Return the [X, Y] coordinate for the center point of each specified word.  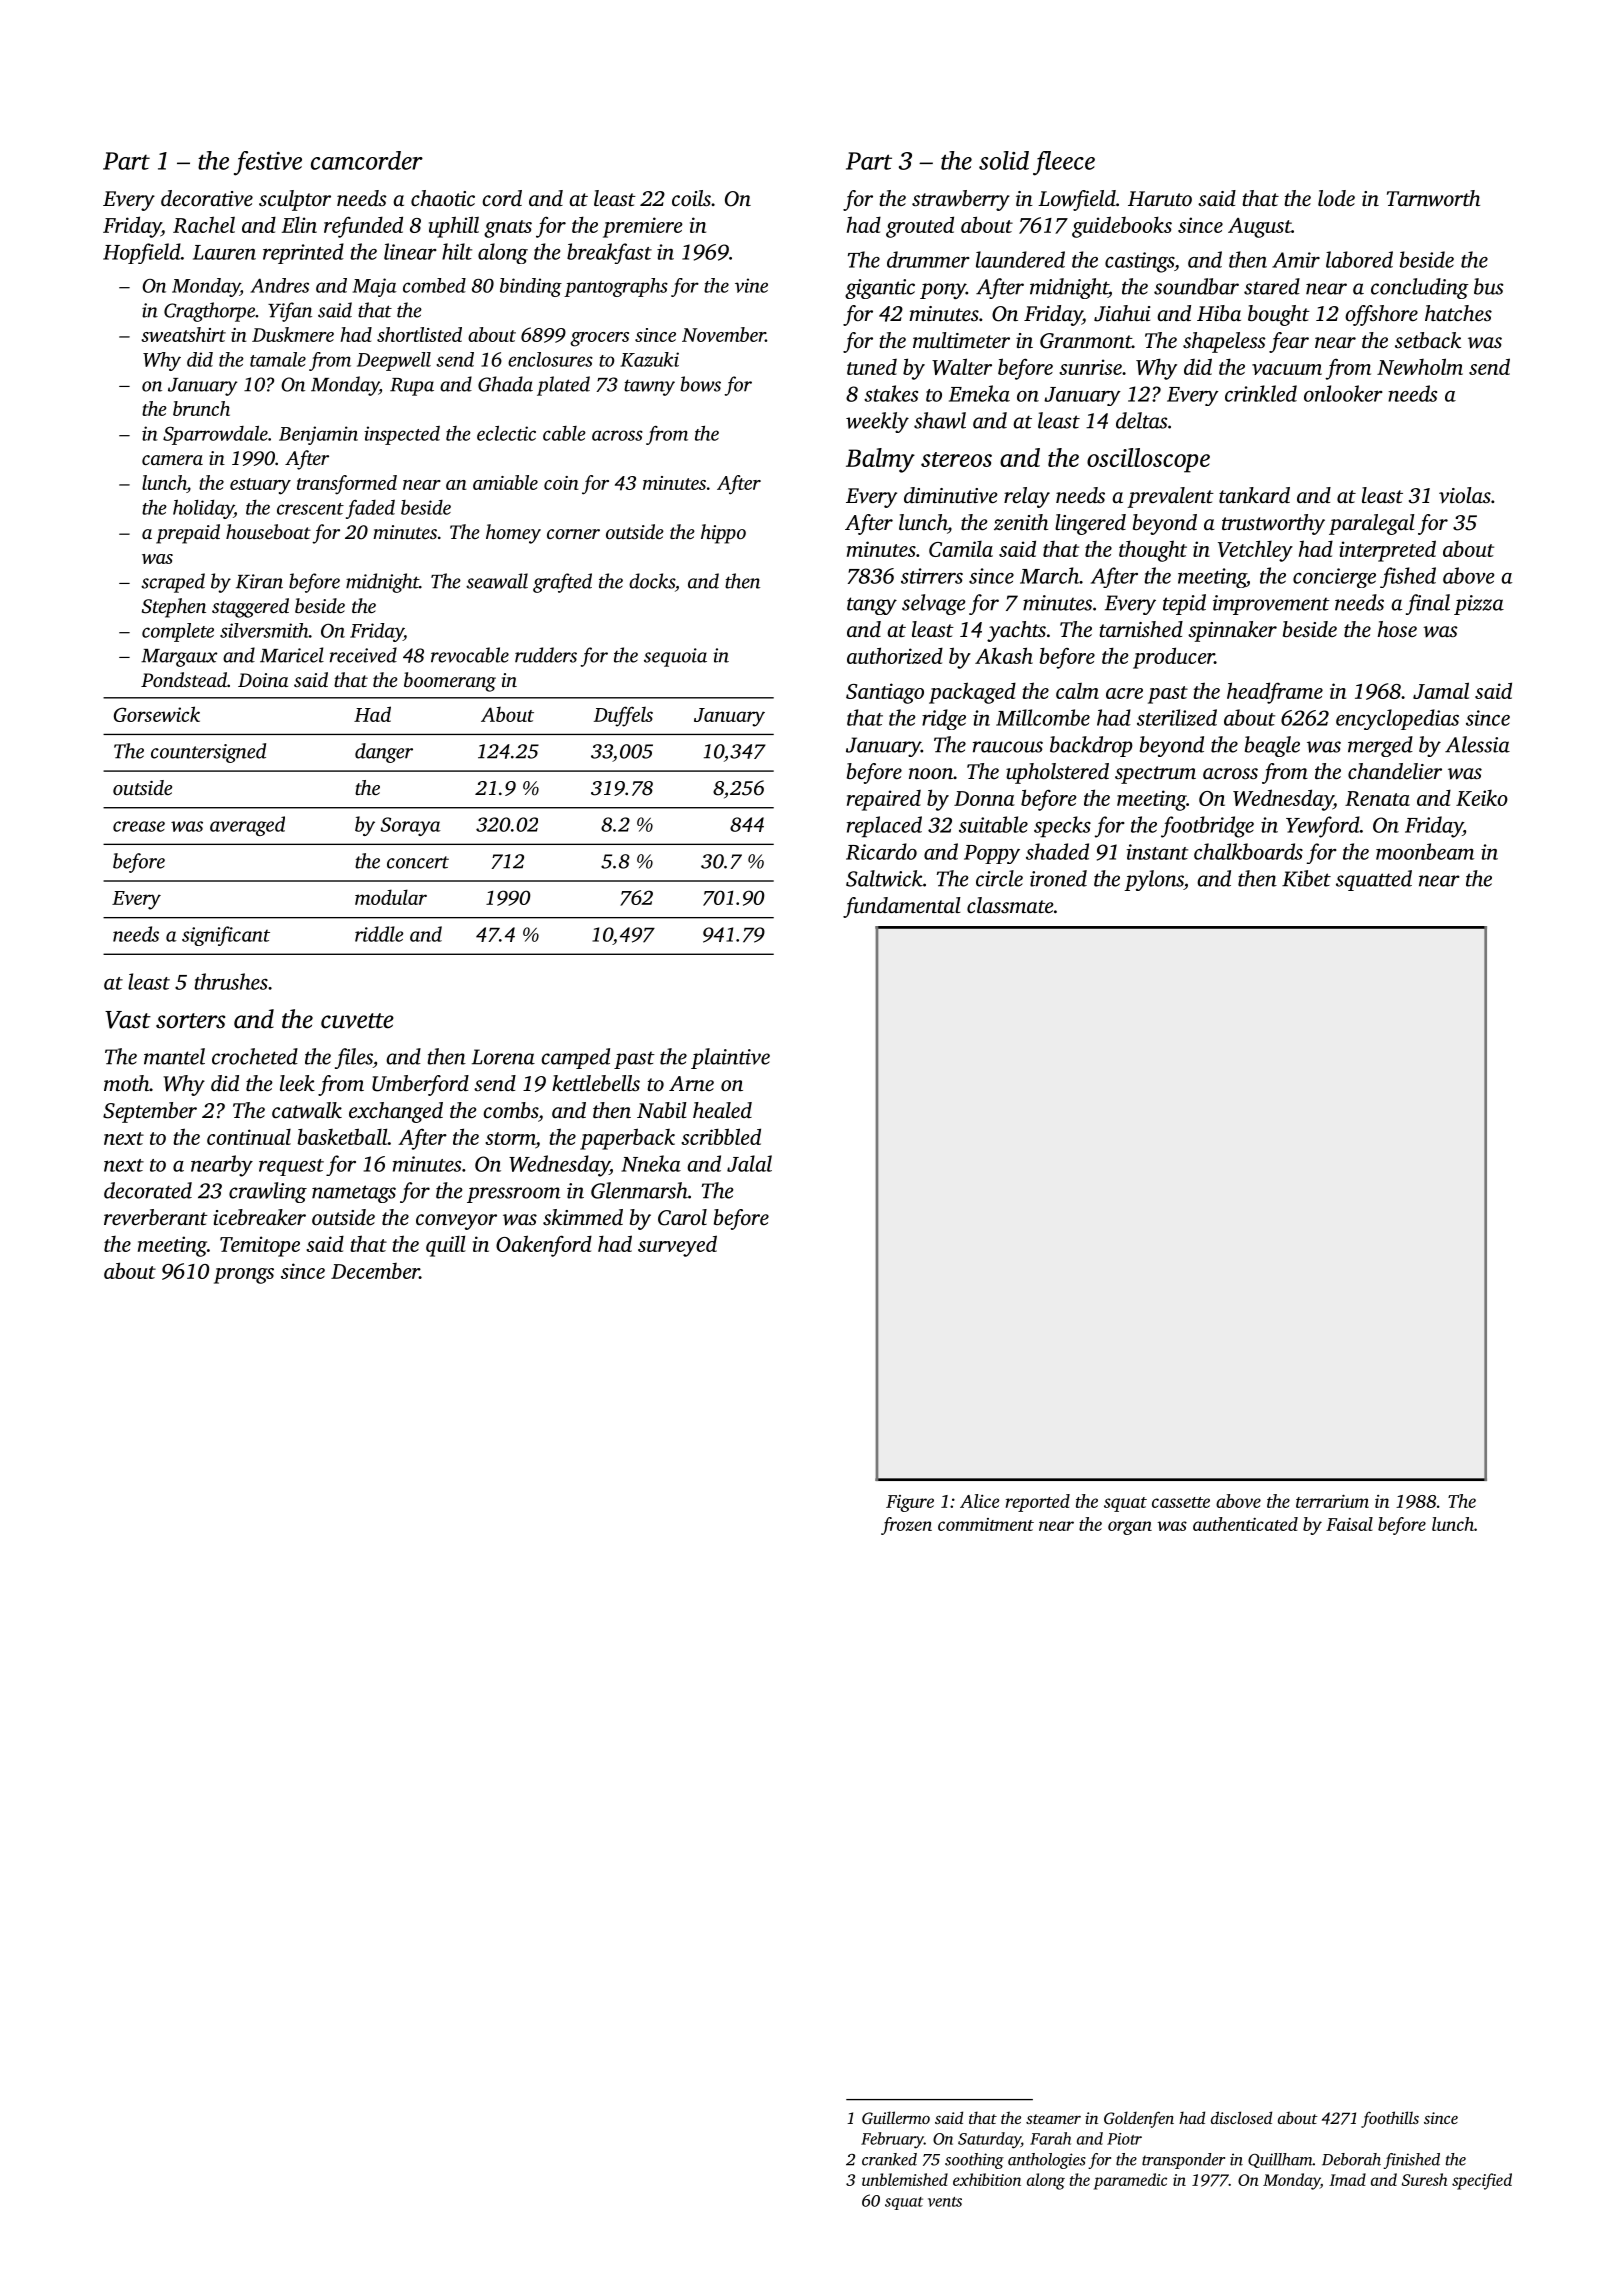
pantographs [616, 287]
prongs [244, 1276]
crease [139, 826]
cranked [889, 2159]
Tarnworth [1433, 198]
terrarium [1332, 1501]
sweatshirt [183, 334]
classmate [1010, 905]
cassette [1181, 1502]
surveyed [677, 1246]
